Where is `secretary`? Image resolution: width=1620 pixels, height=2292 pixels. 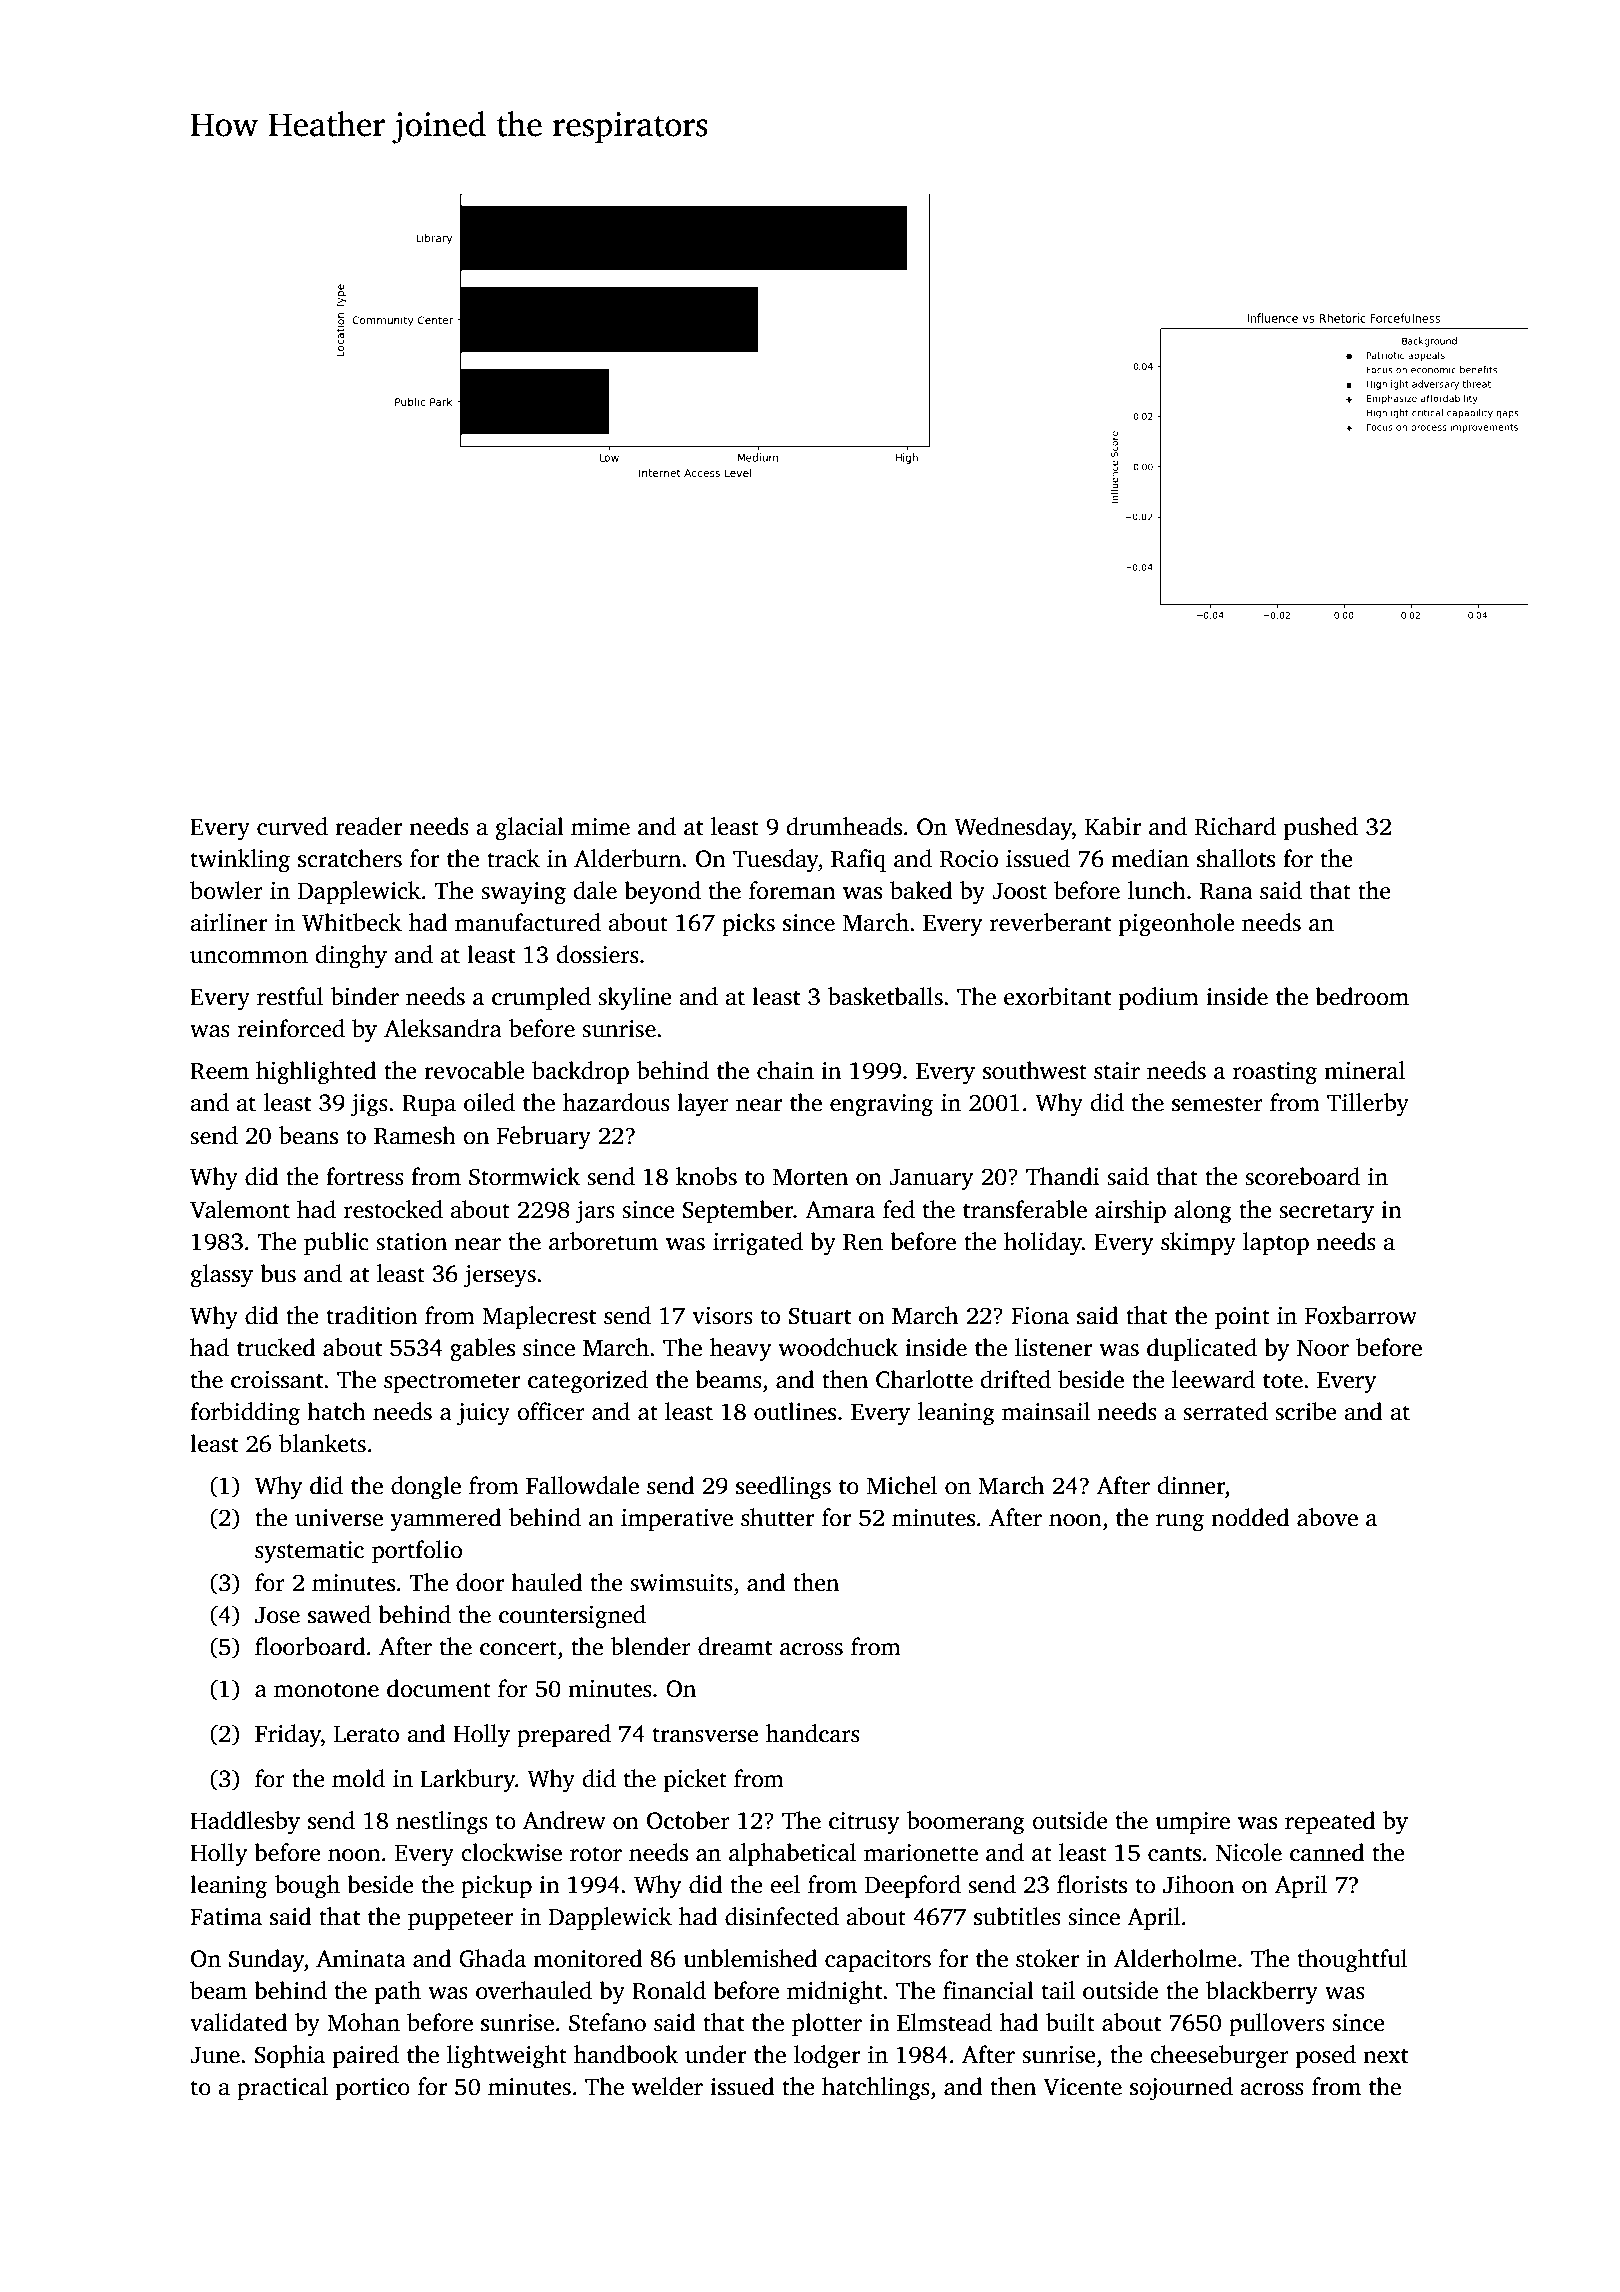 secretary is located at coordinates (1326, 1213).
